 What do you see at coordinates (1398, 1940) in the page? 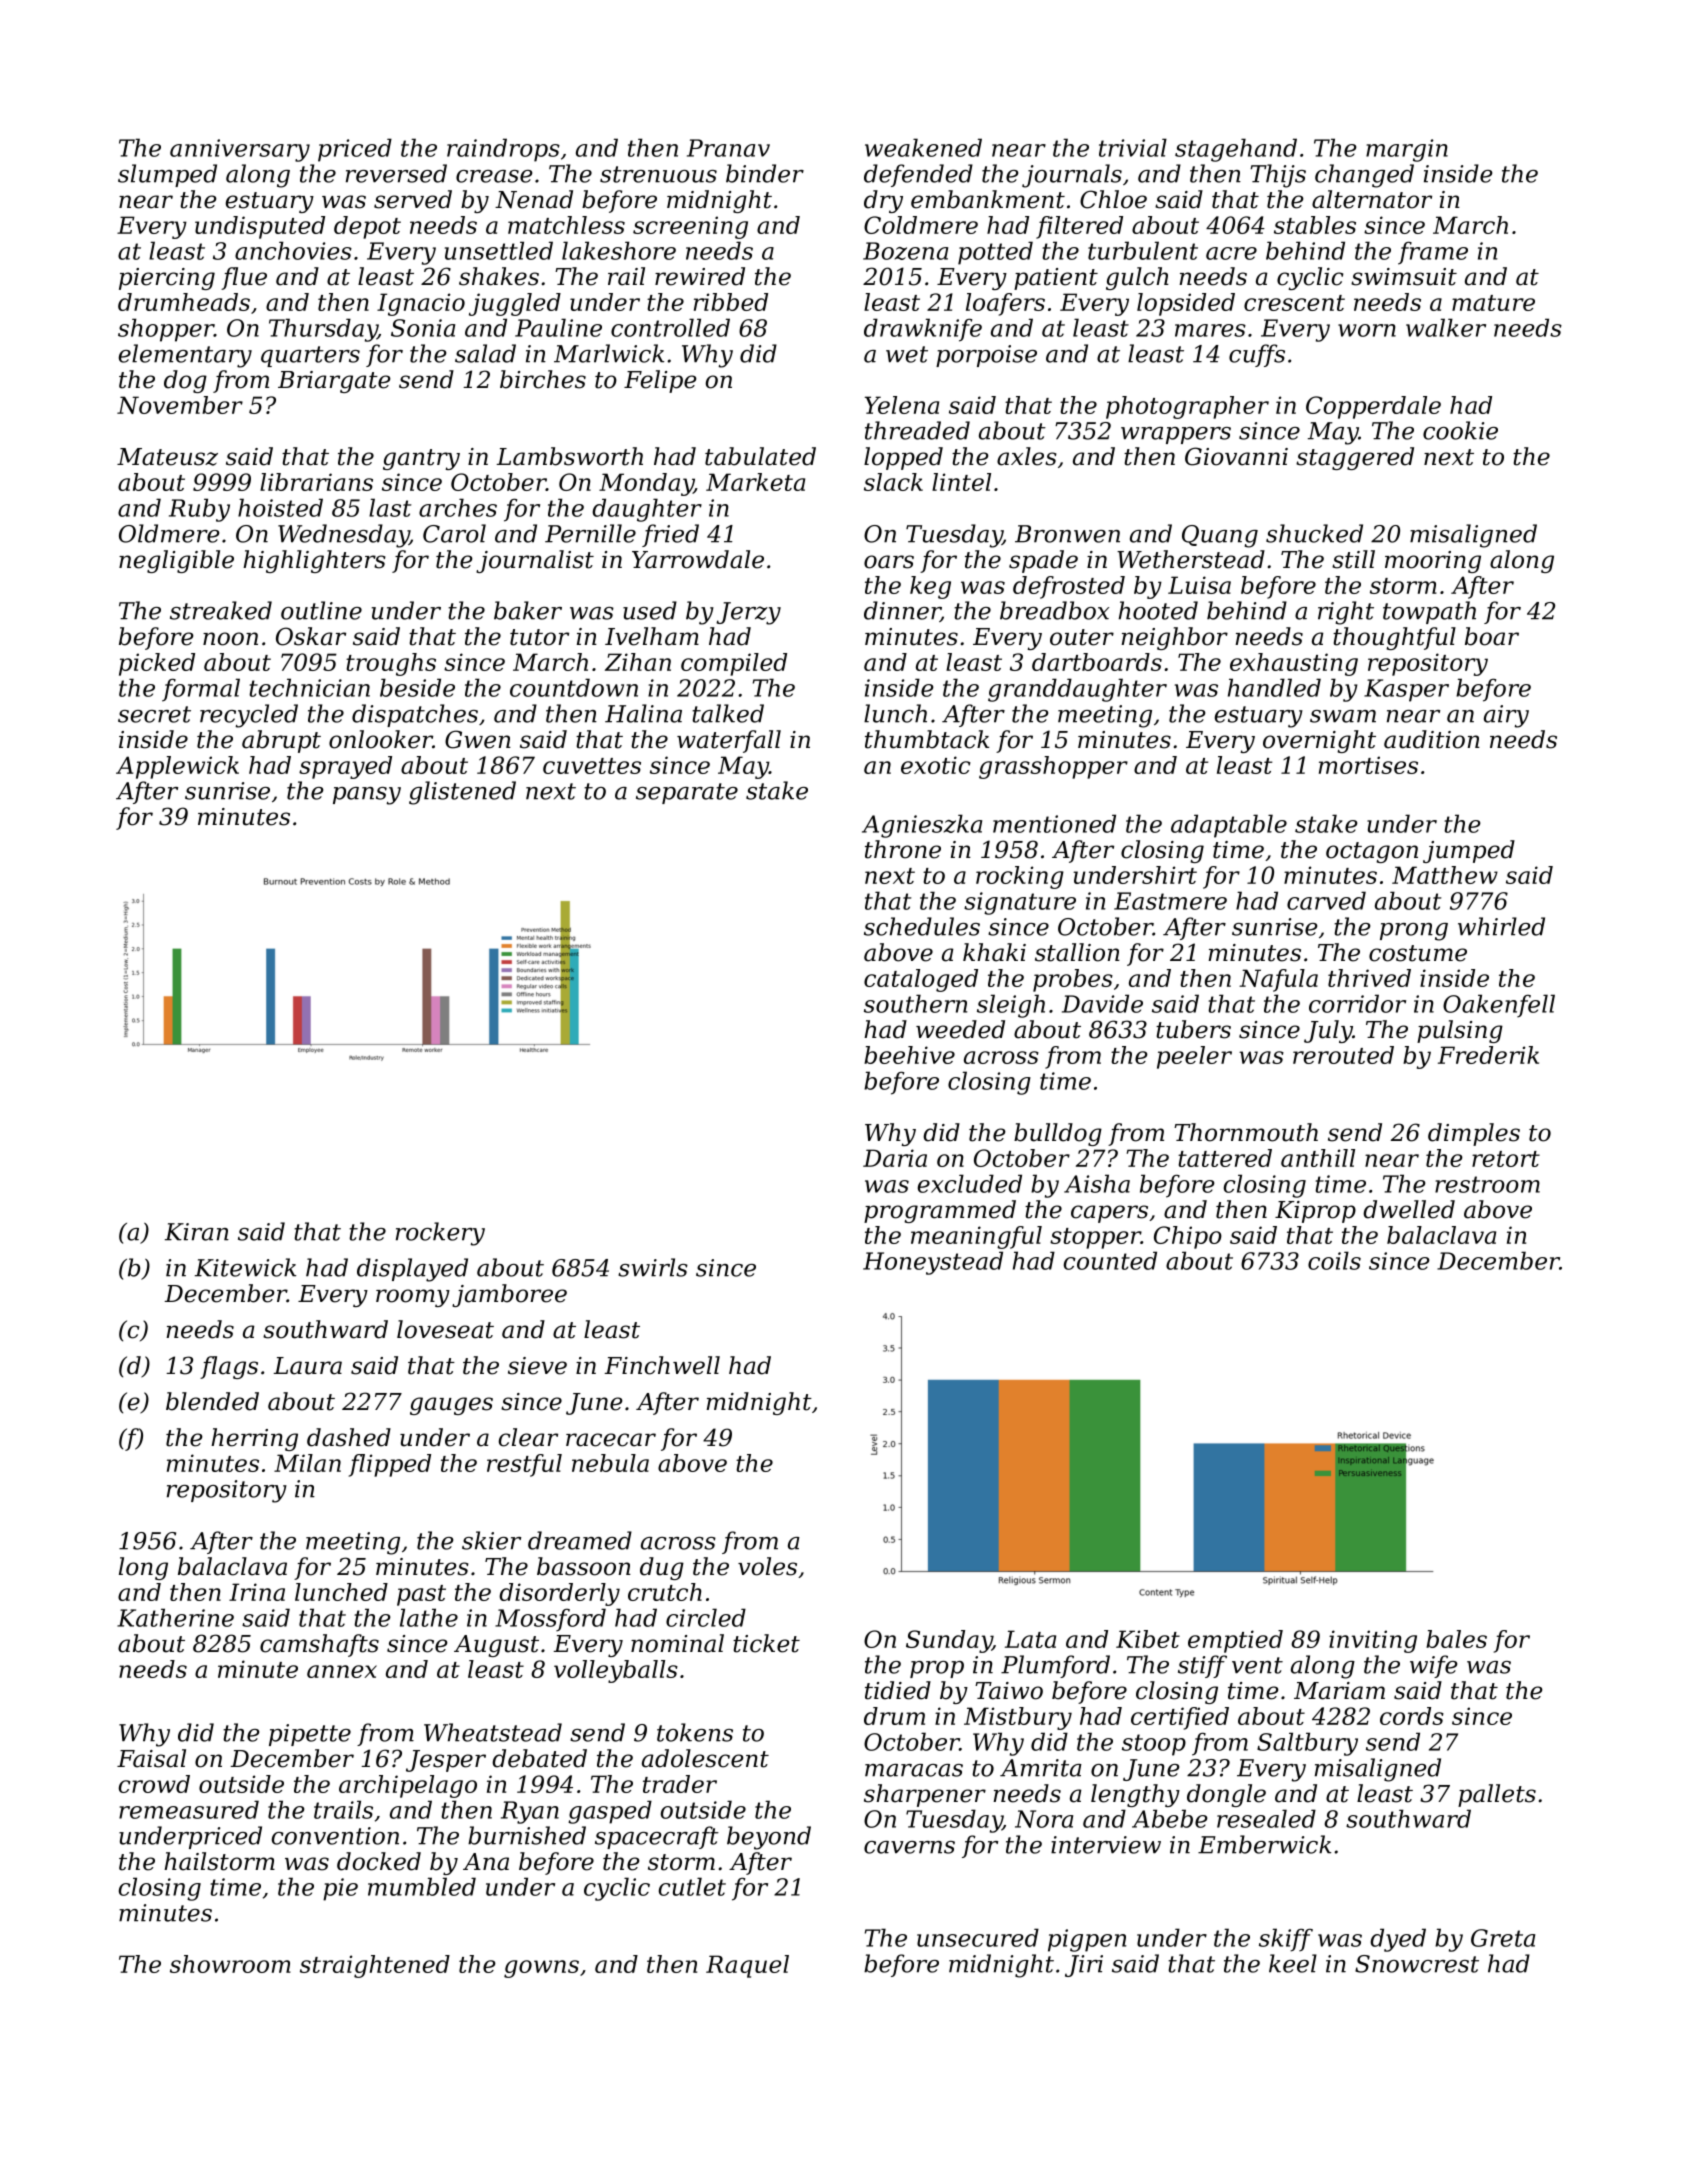
I see `dyed` at bounding box center [1398, 1940].
